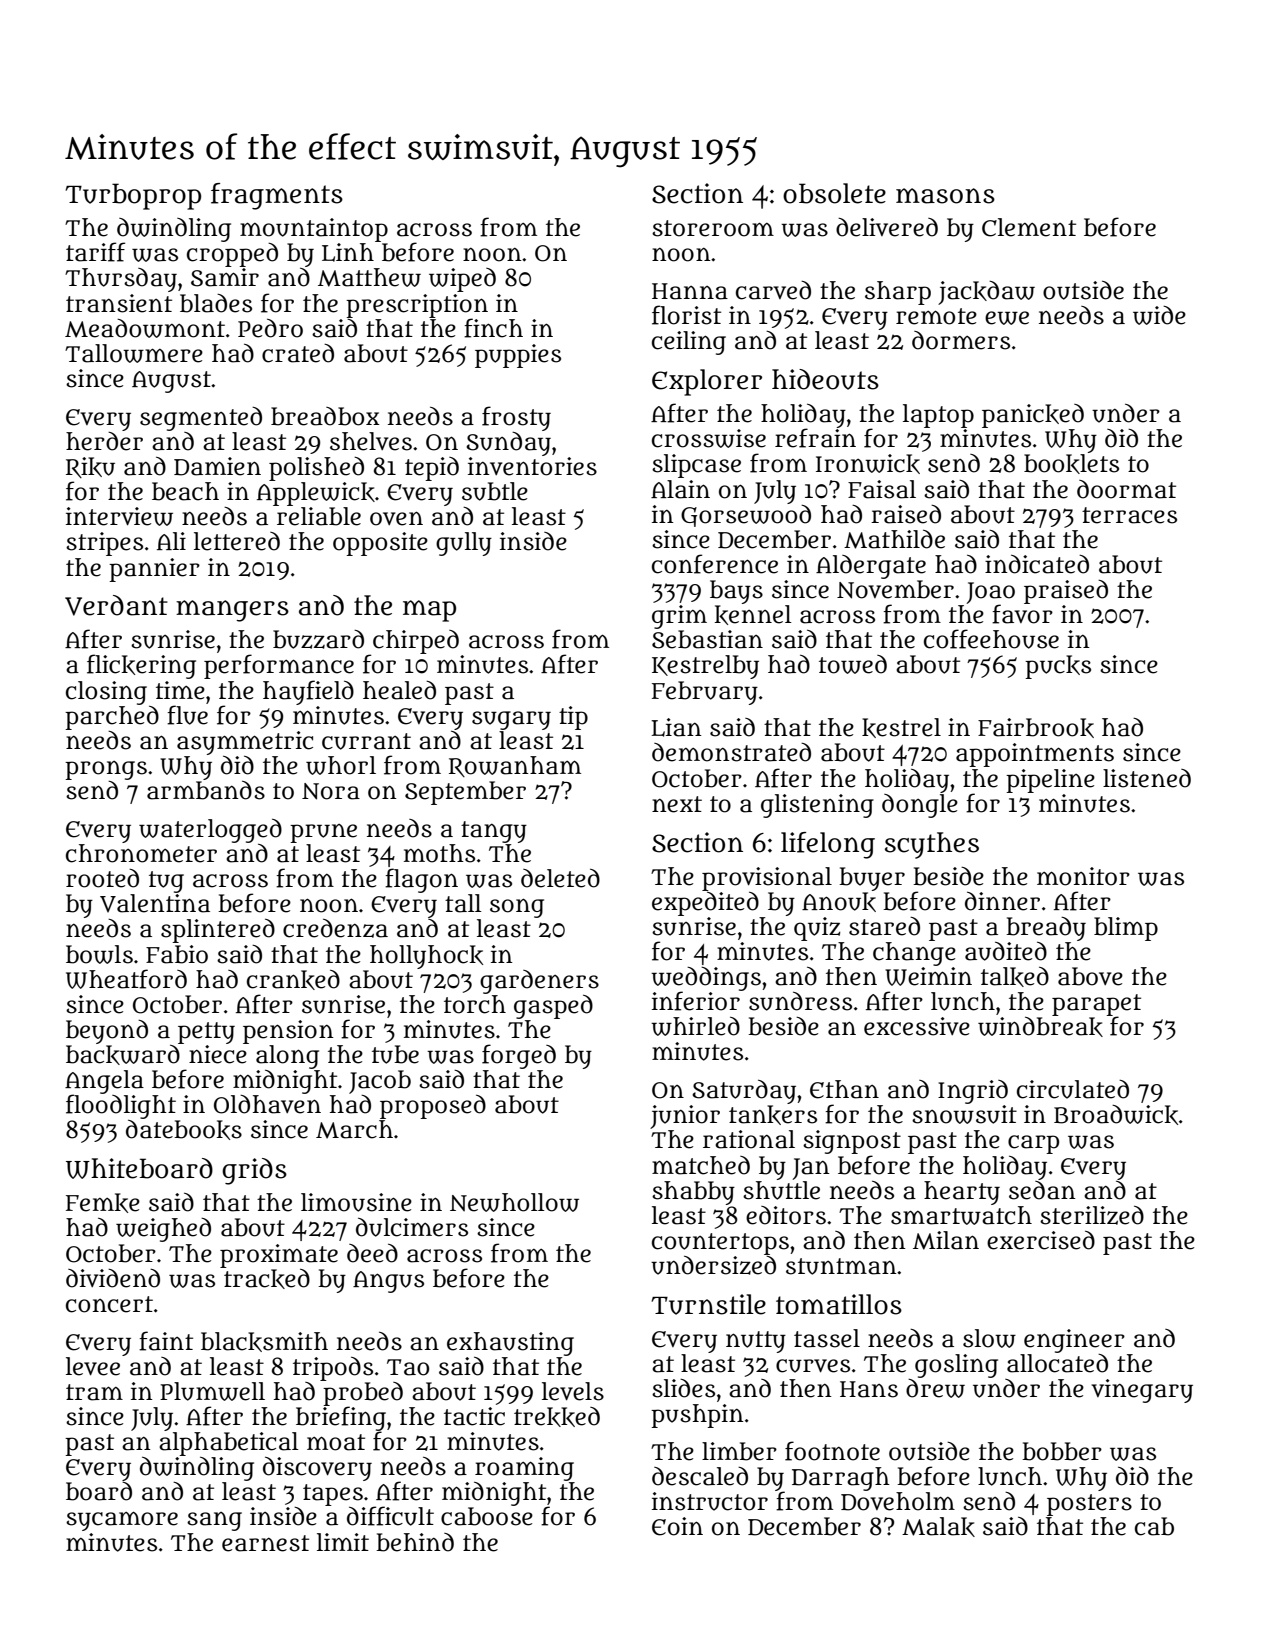 The height and width of the screenshot is (1632, 1261). I want to click on engineer, so click(1074, 1341).
